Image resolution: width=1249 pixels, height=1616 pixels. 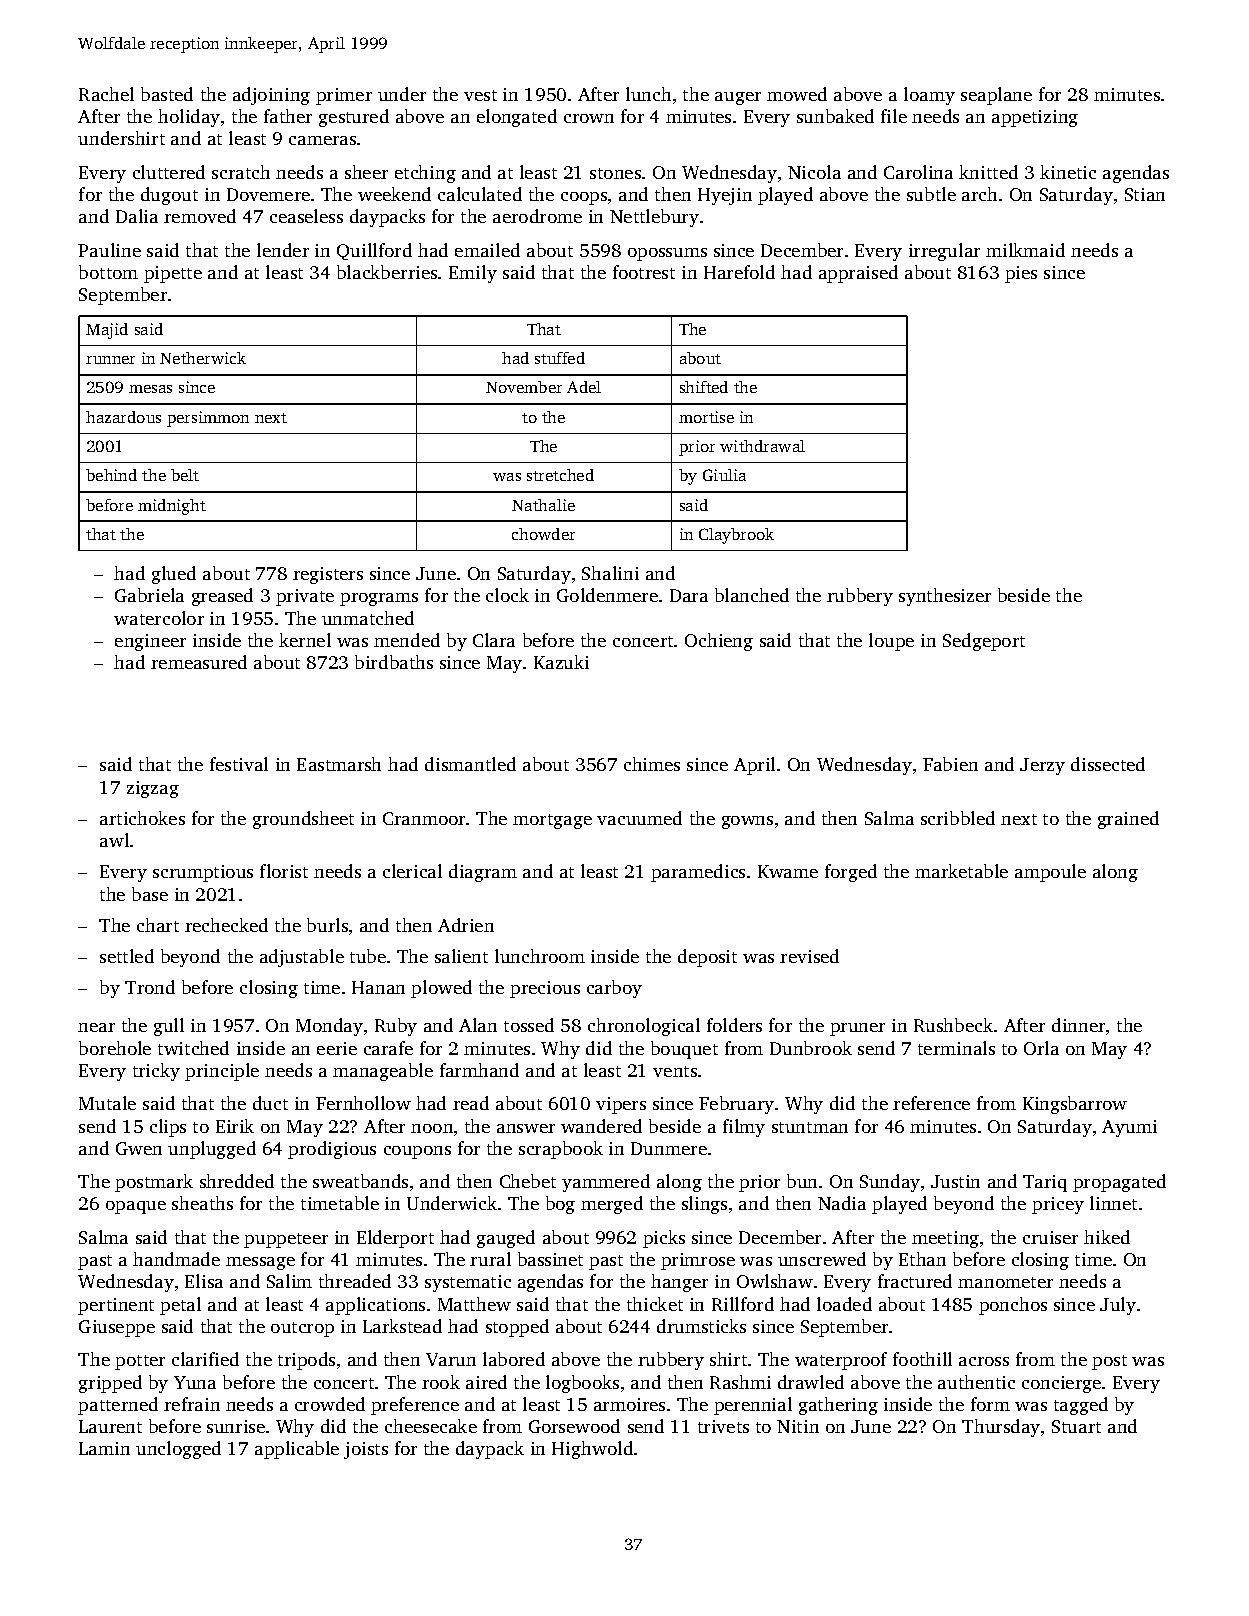 I want to click on crowded, so click(x=330, y=1404).
